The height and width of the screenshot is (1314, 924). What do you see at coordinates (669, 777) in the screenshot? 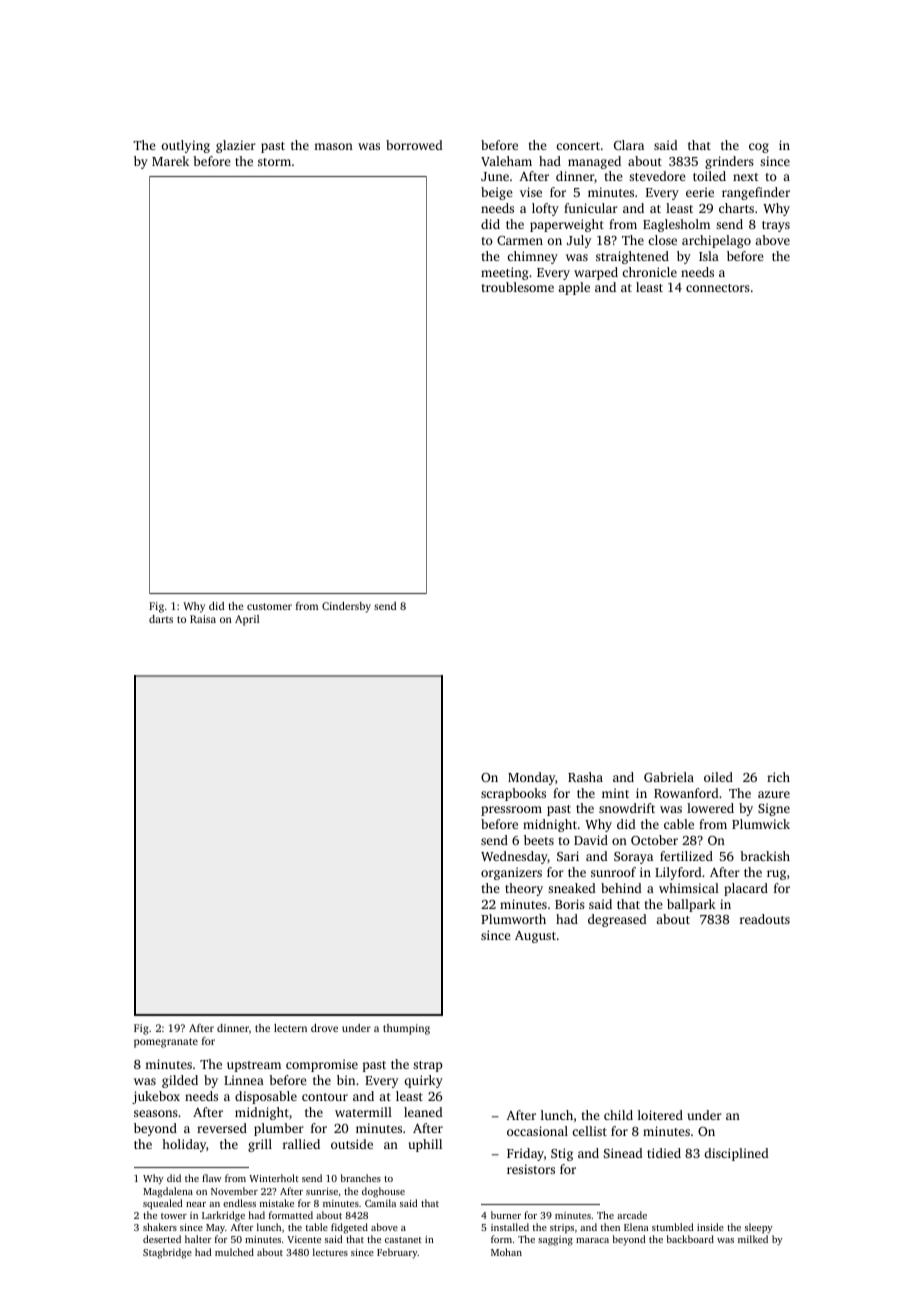
I see `Gabriela` at bounding box center [669, 777].
